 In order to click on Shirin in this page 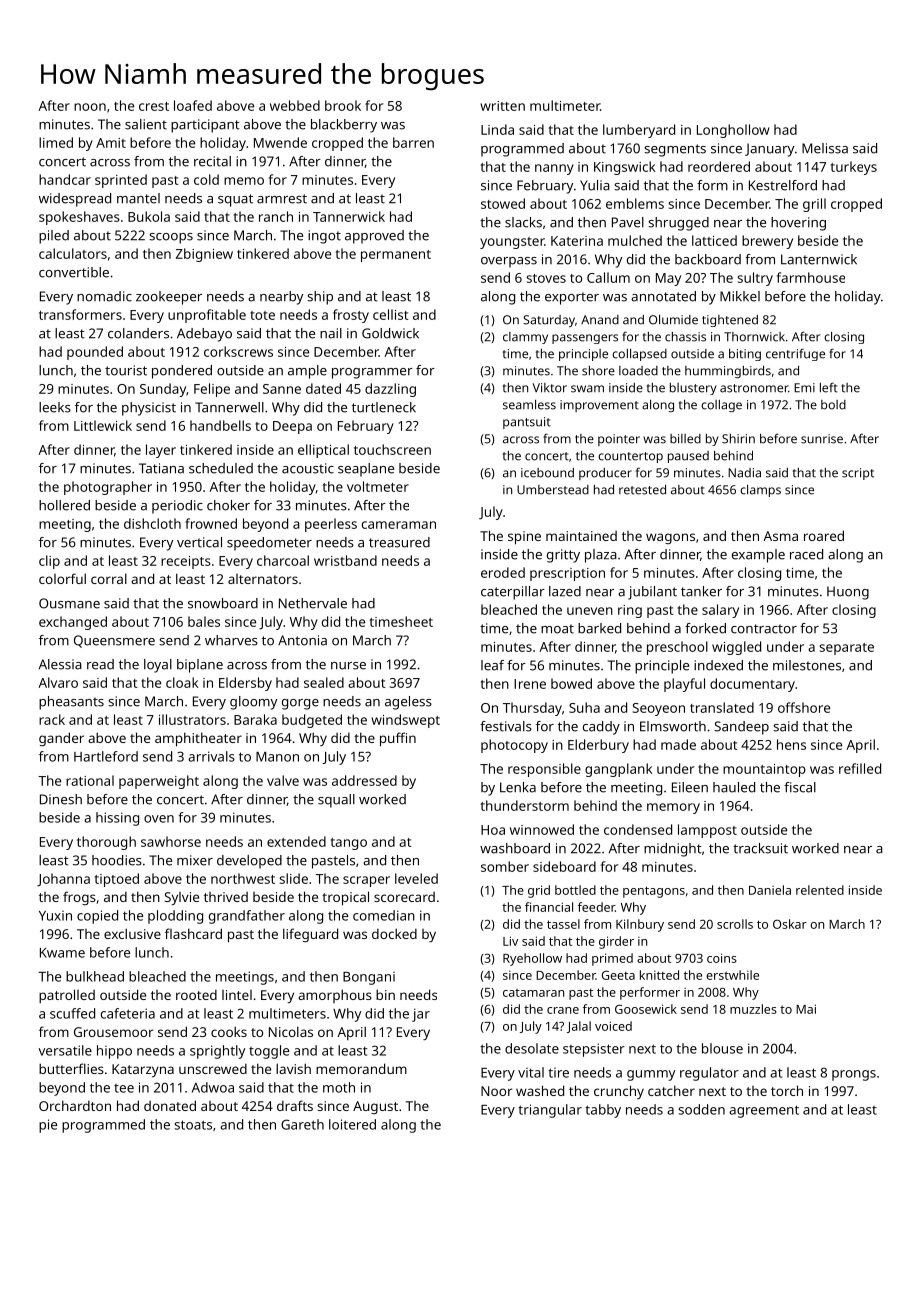, I will do `click(738, 439)`.
